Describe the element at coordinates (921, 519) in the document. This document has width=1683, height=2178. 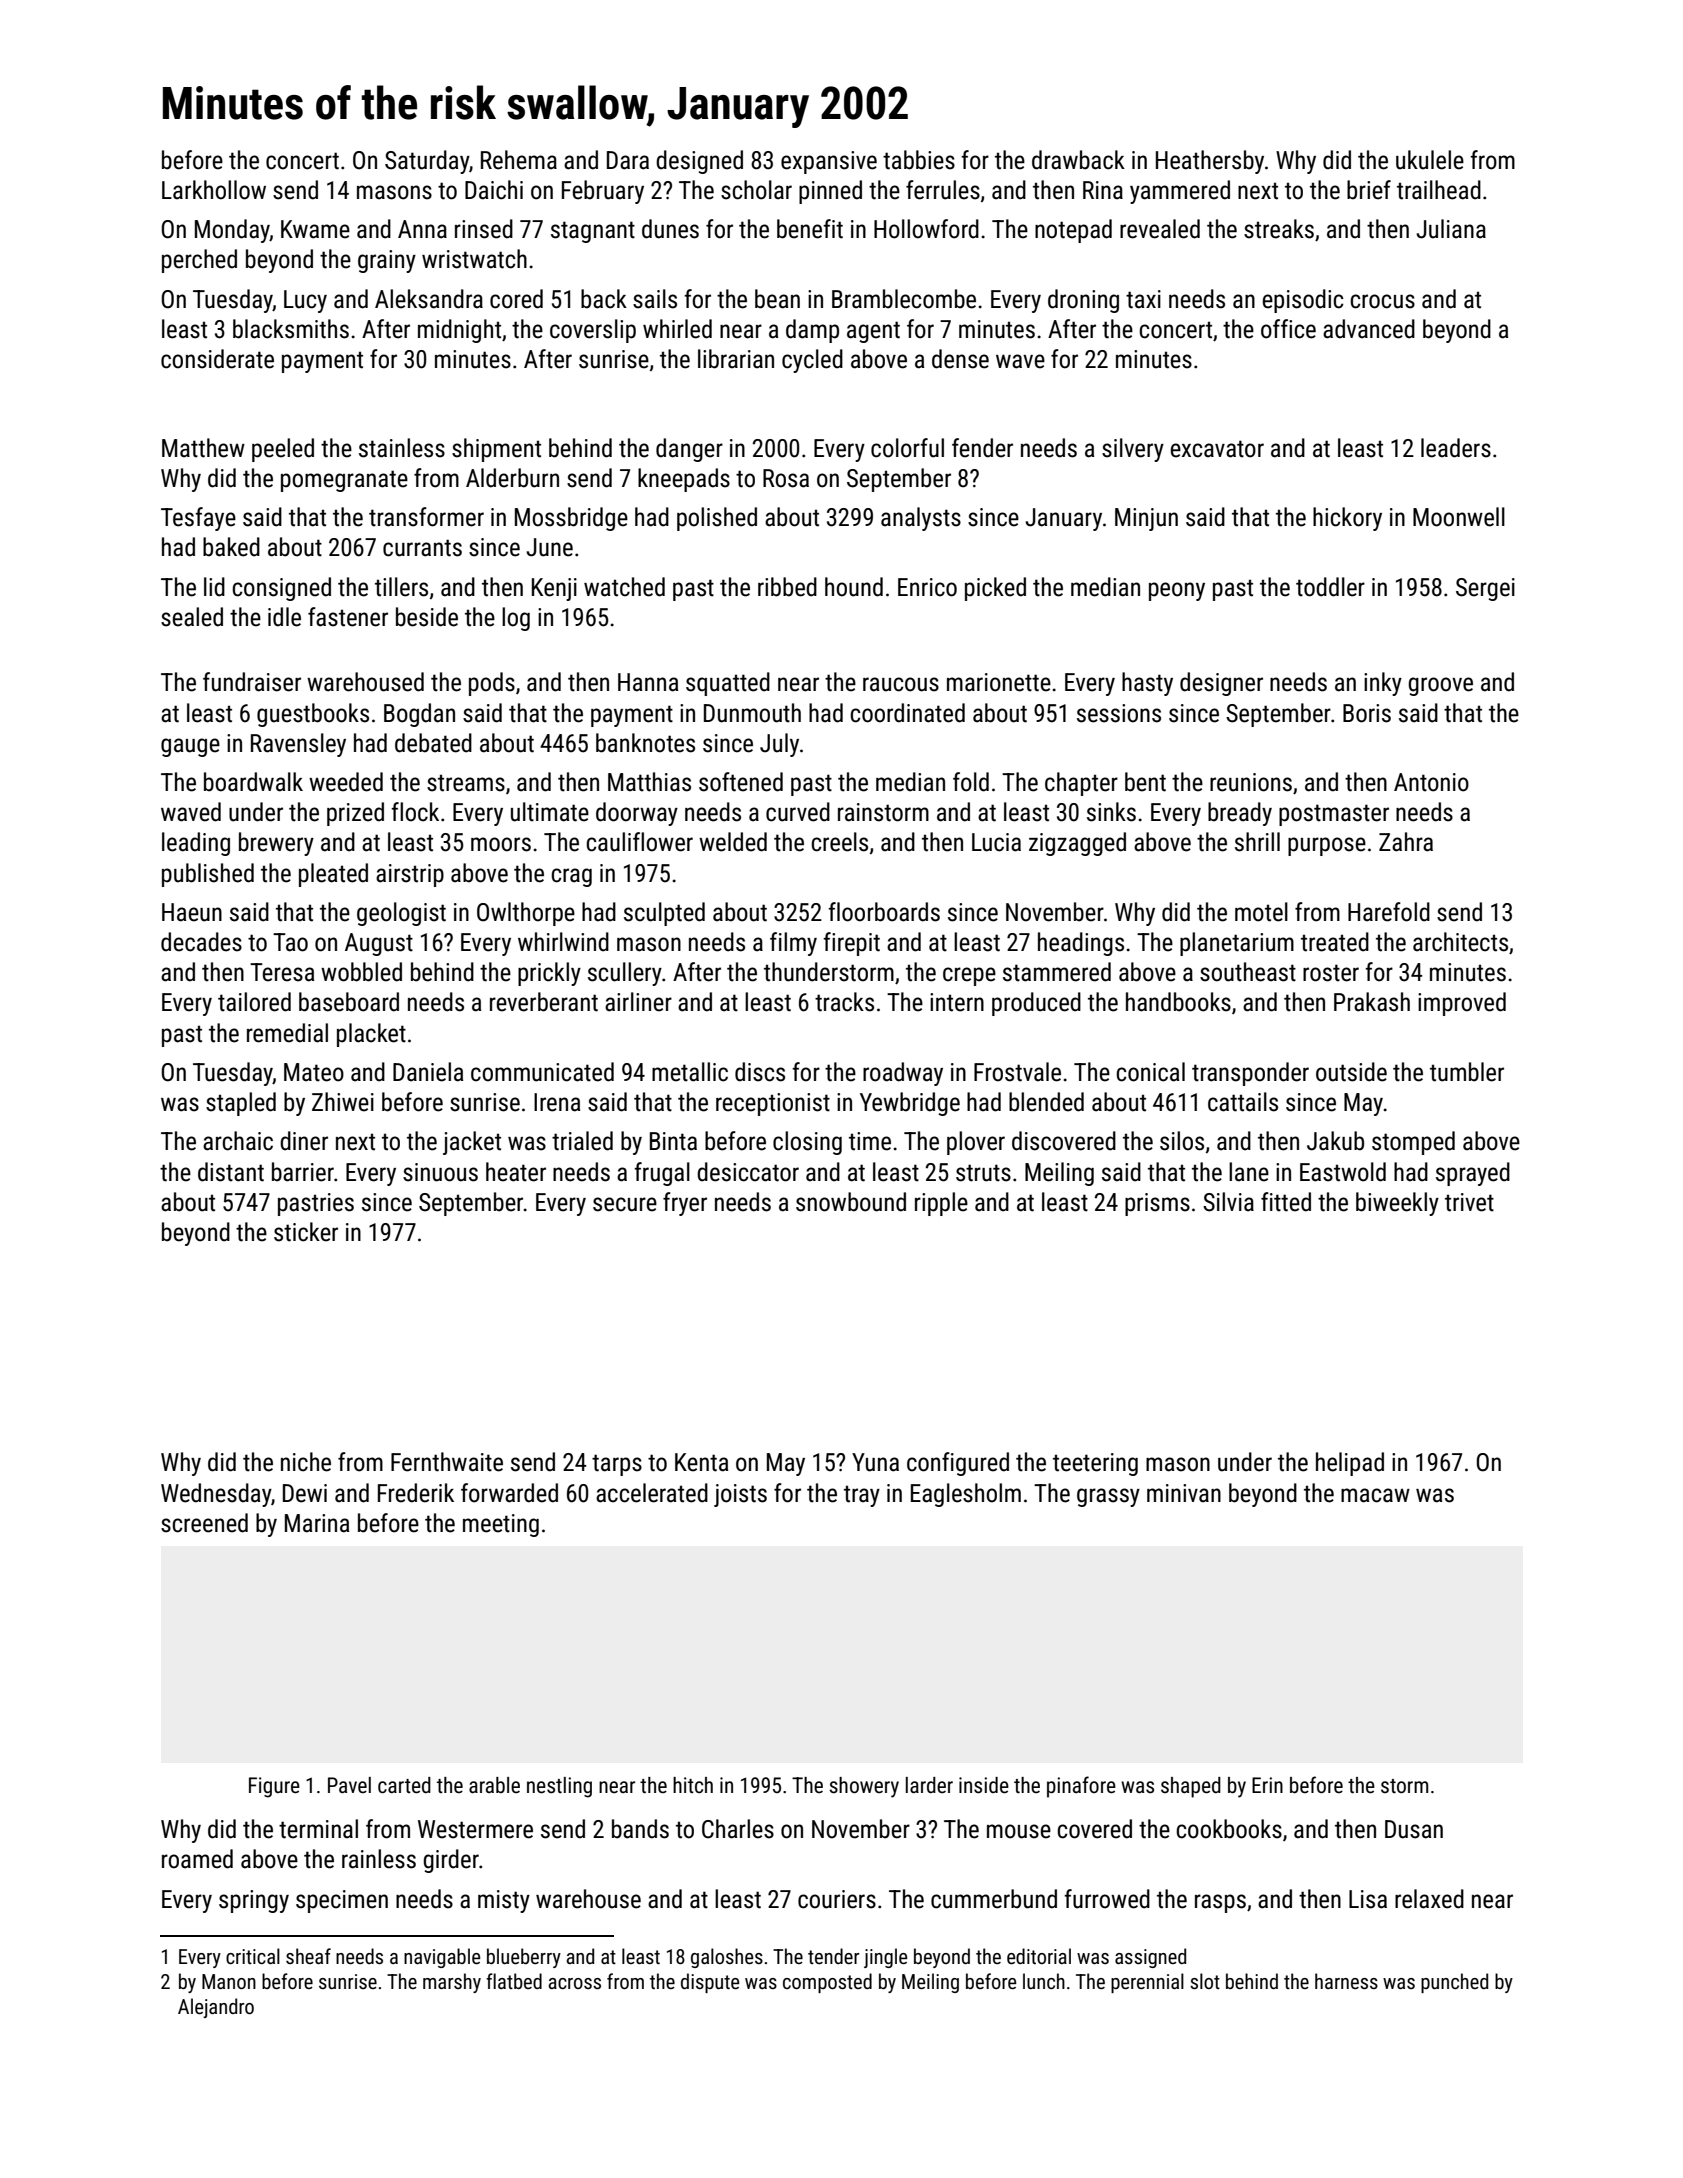
I see `analysts` at that location.
